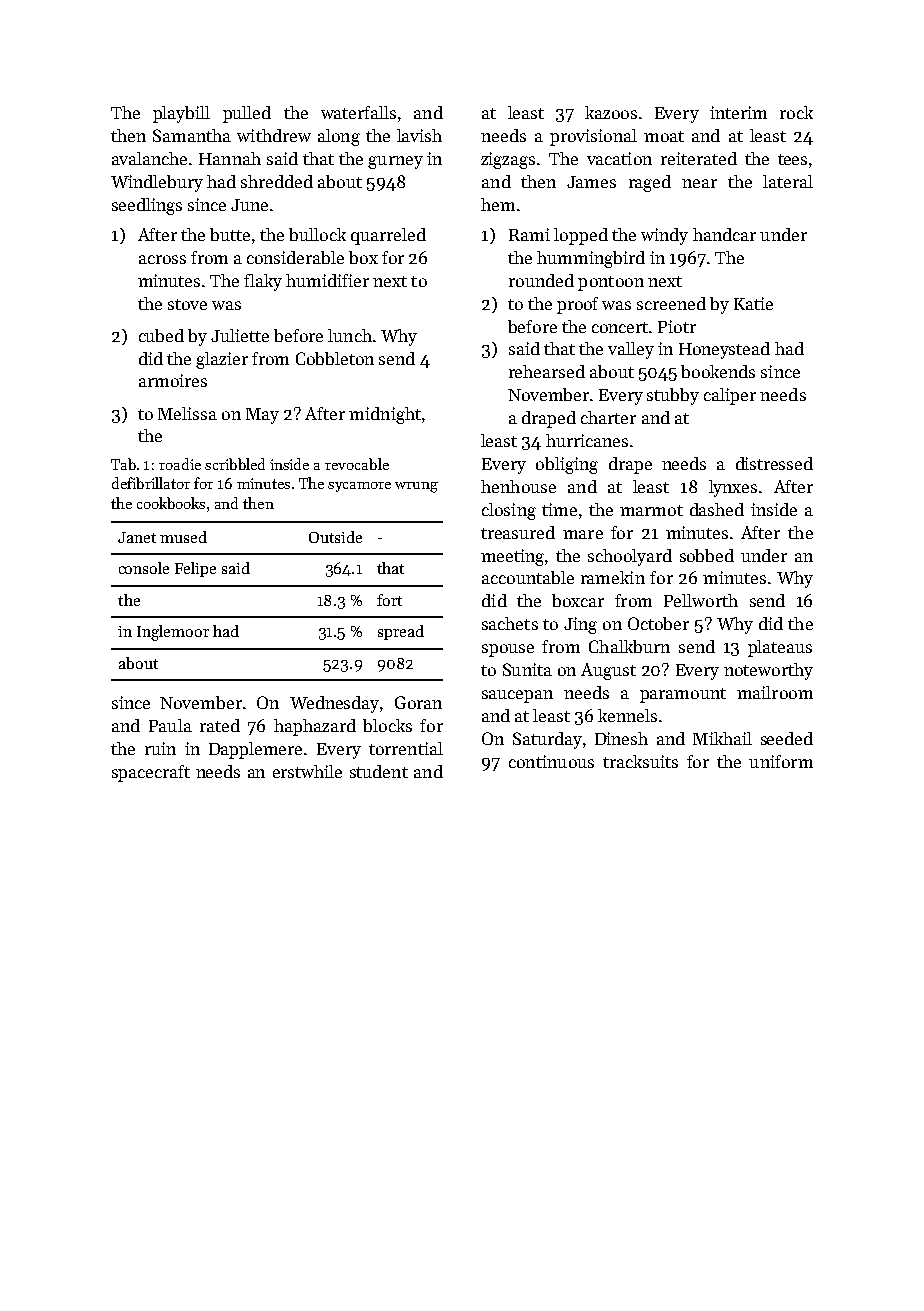 This screenshot has height=1311, width=924. I want to click on August, so click(608, 671).
